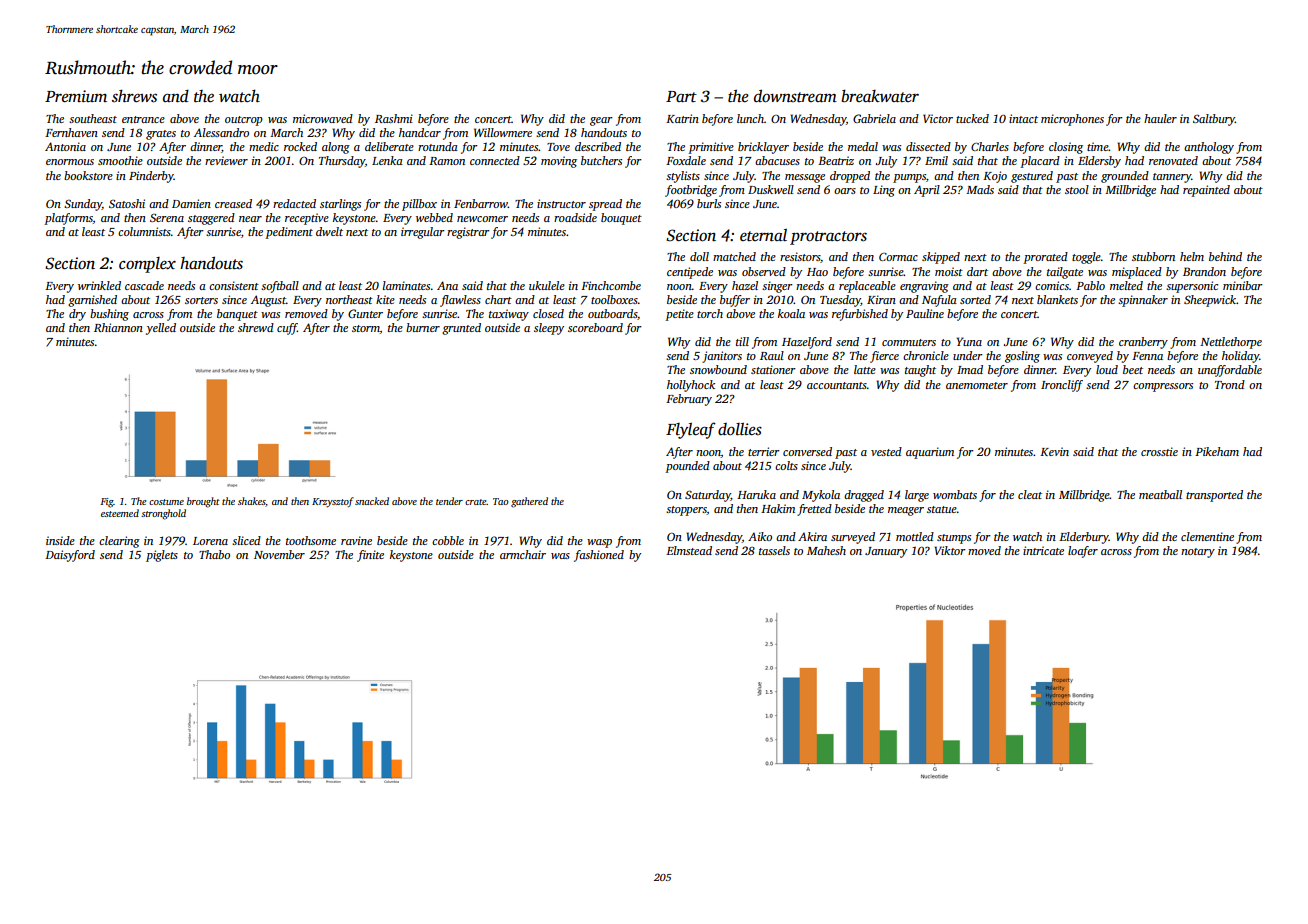 The height and width of the image is (924, 1308). I want to click on storm, so click(366, 329).
